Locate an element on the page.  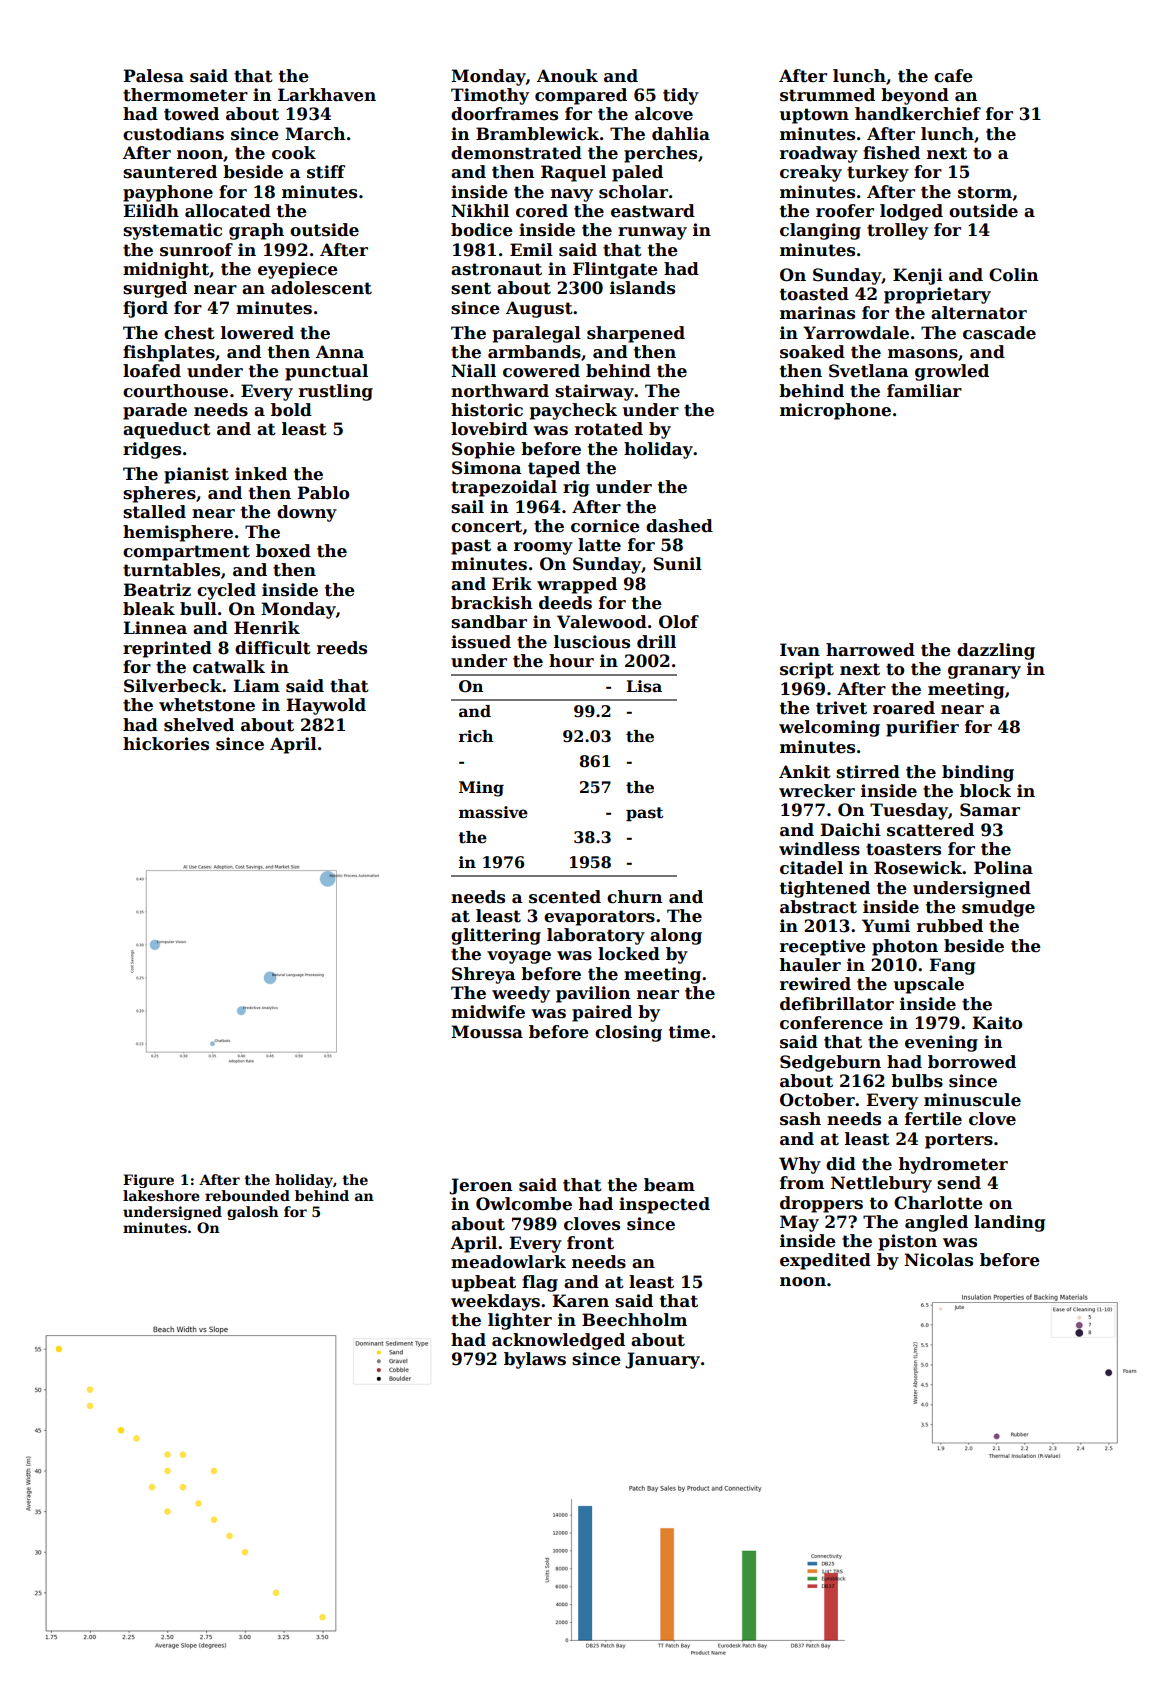
growled is located at coordinates (952, 372).
